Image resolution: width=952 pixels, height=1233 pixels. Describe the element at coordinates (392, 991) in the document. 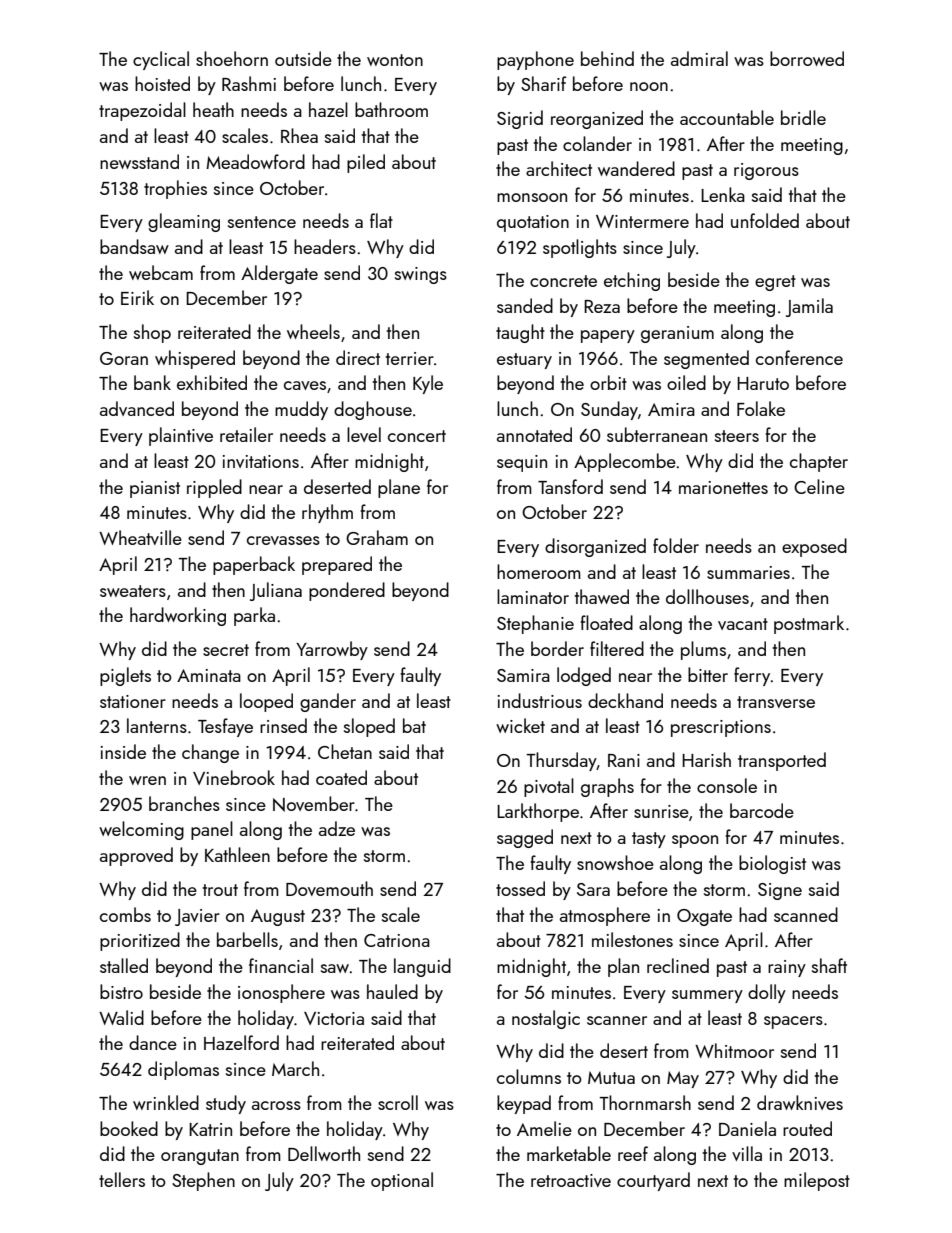

I see `hauled` at that location.
